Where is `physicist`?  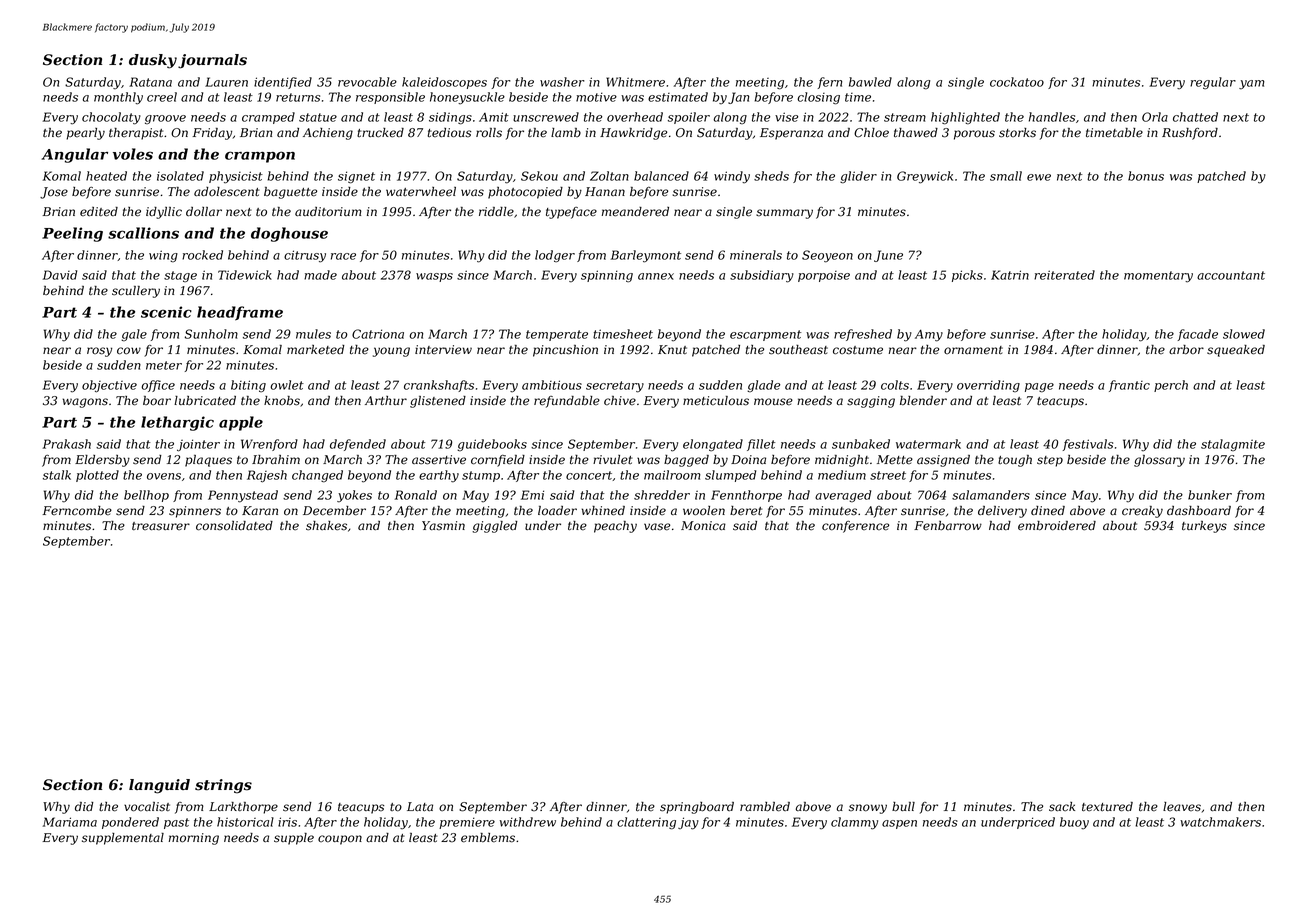 physicist is located at coordinates (236, 177).
